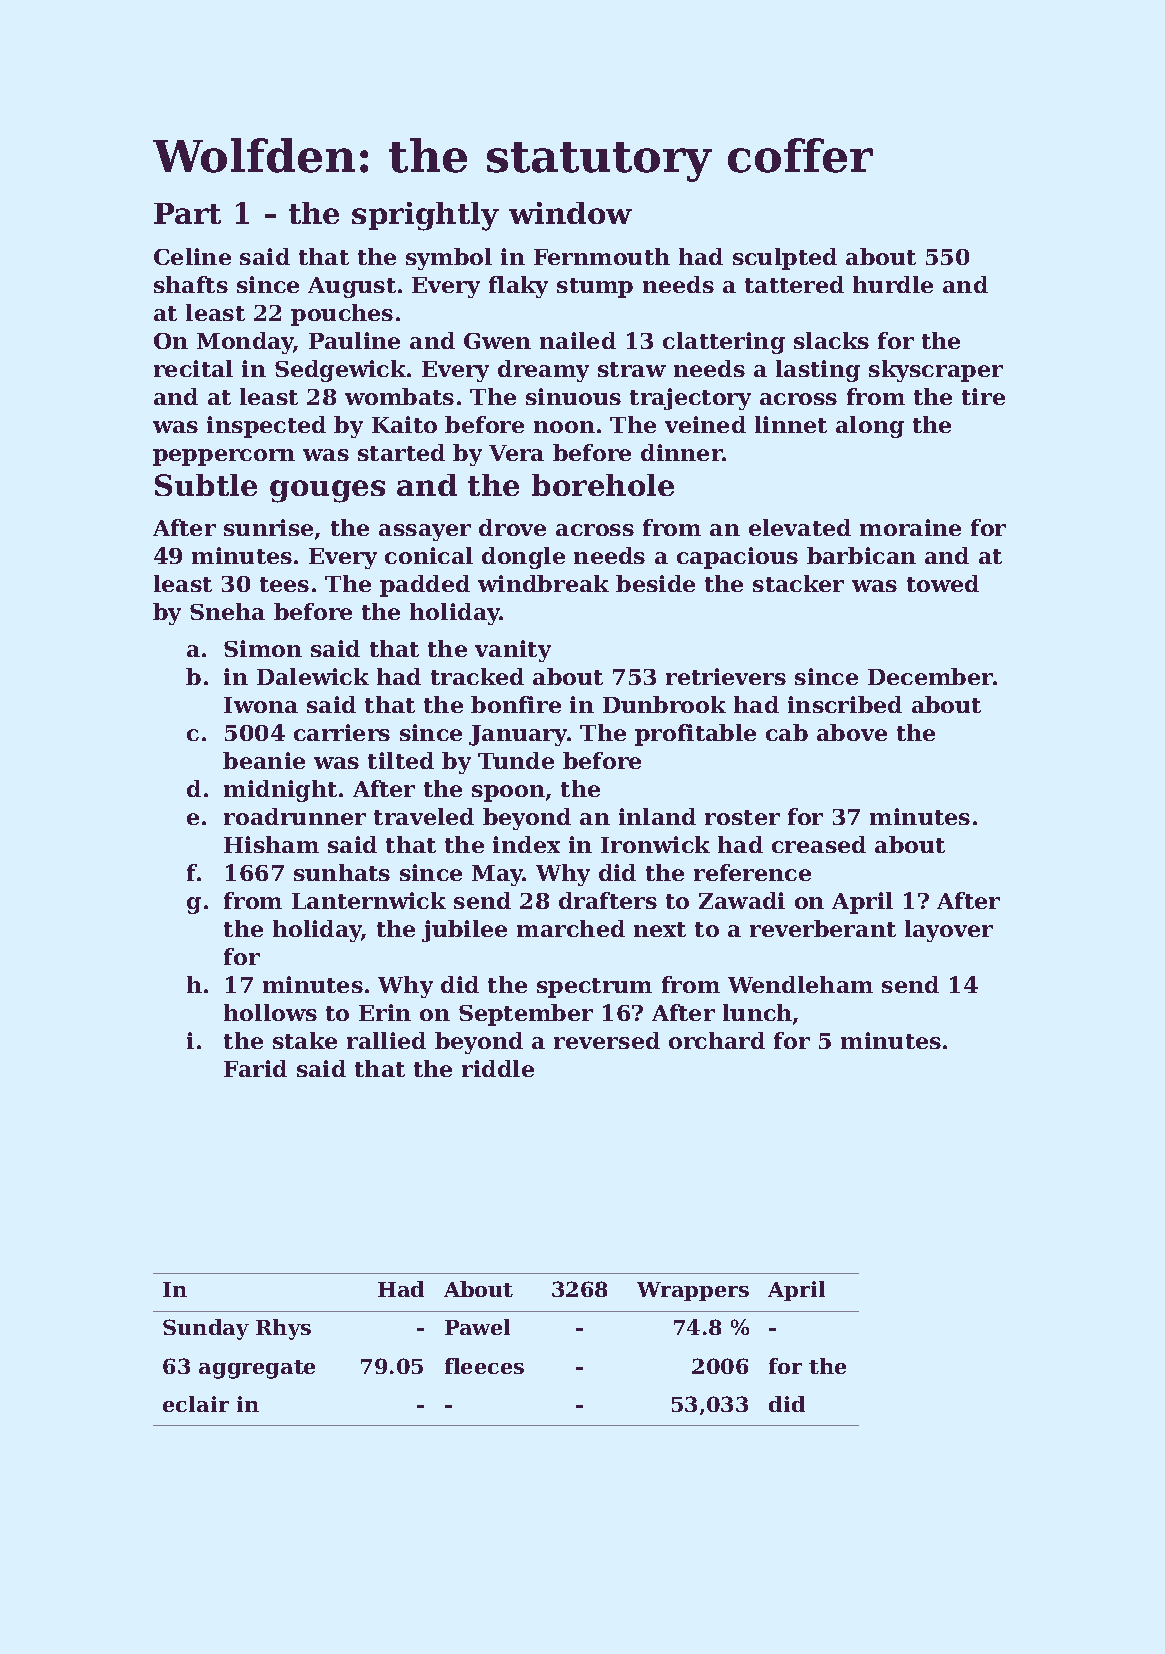 Image resolution: width=1165 pixels, height=1654 pixels. I want to click on Hisham, so click(271, 844).
